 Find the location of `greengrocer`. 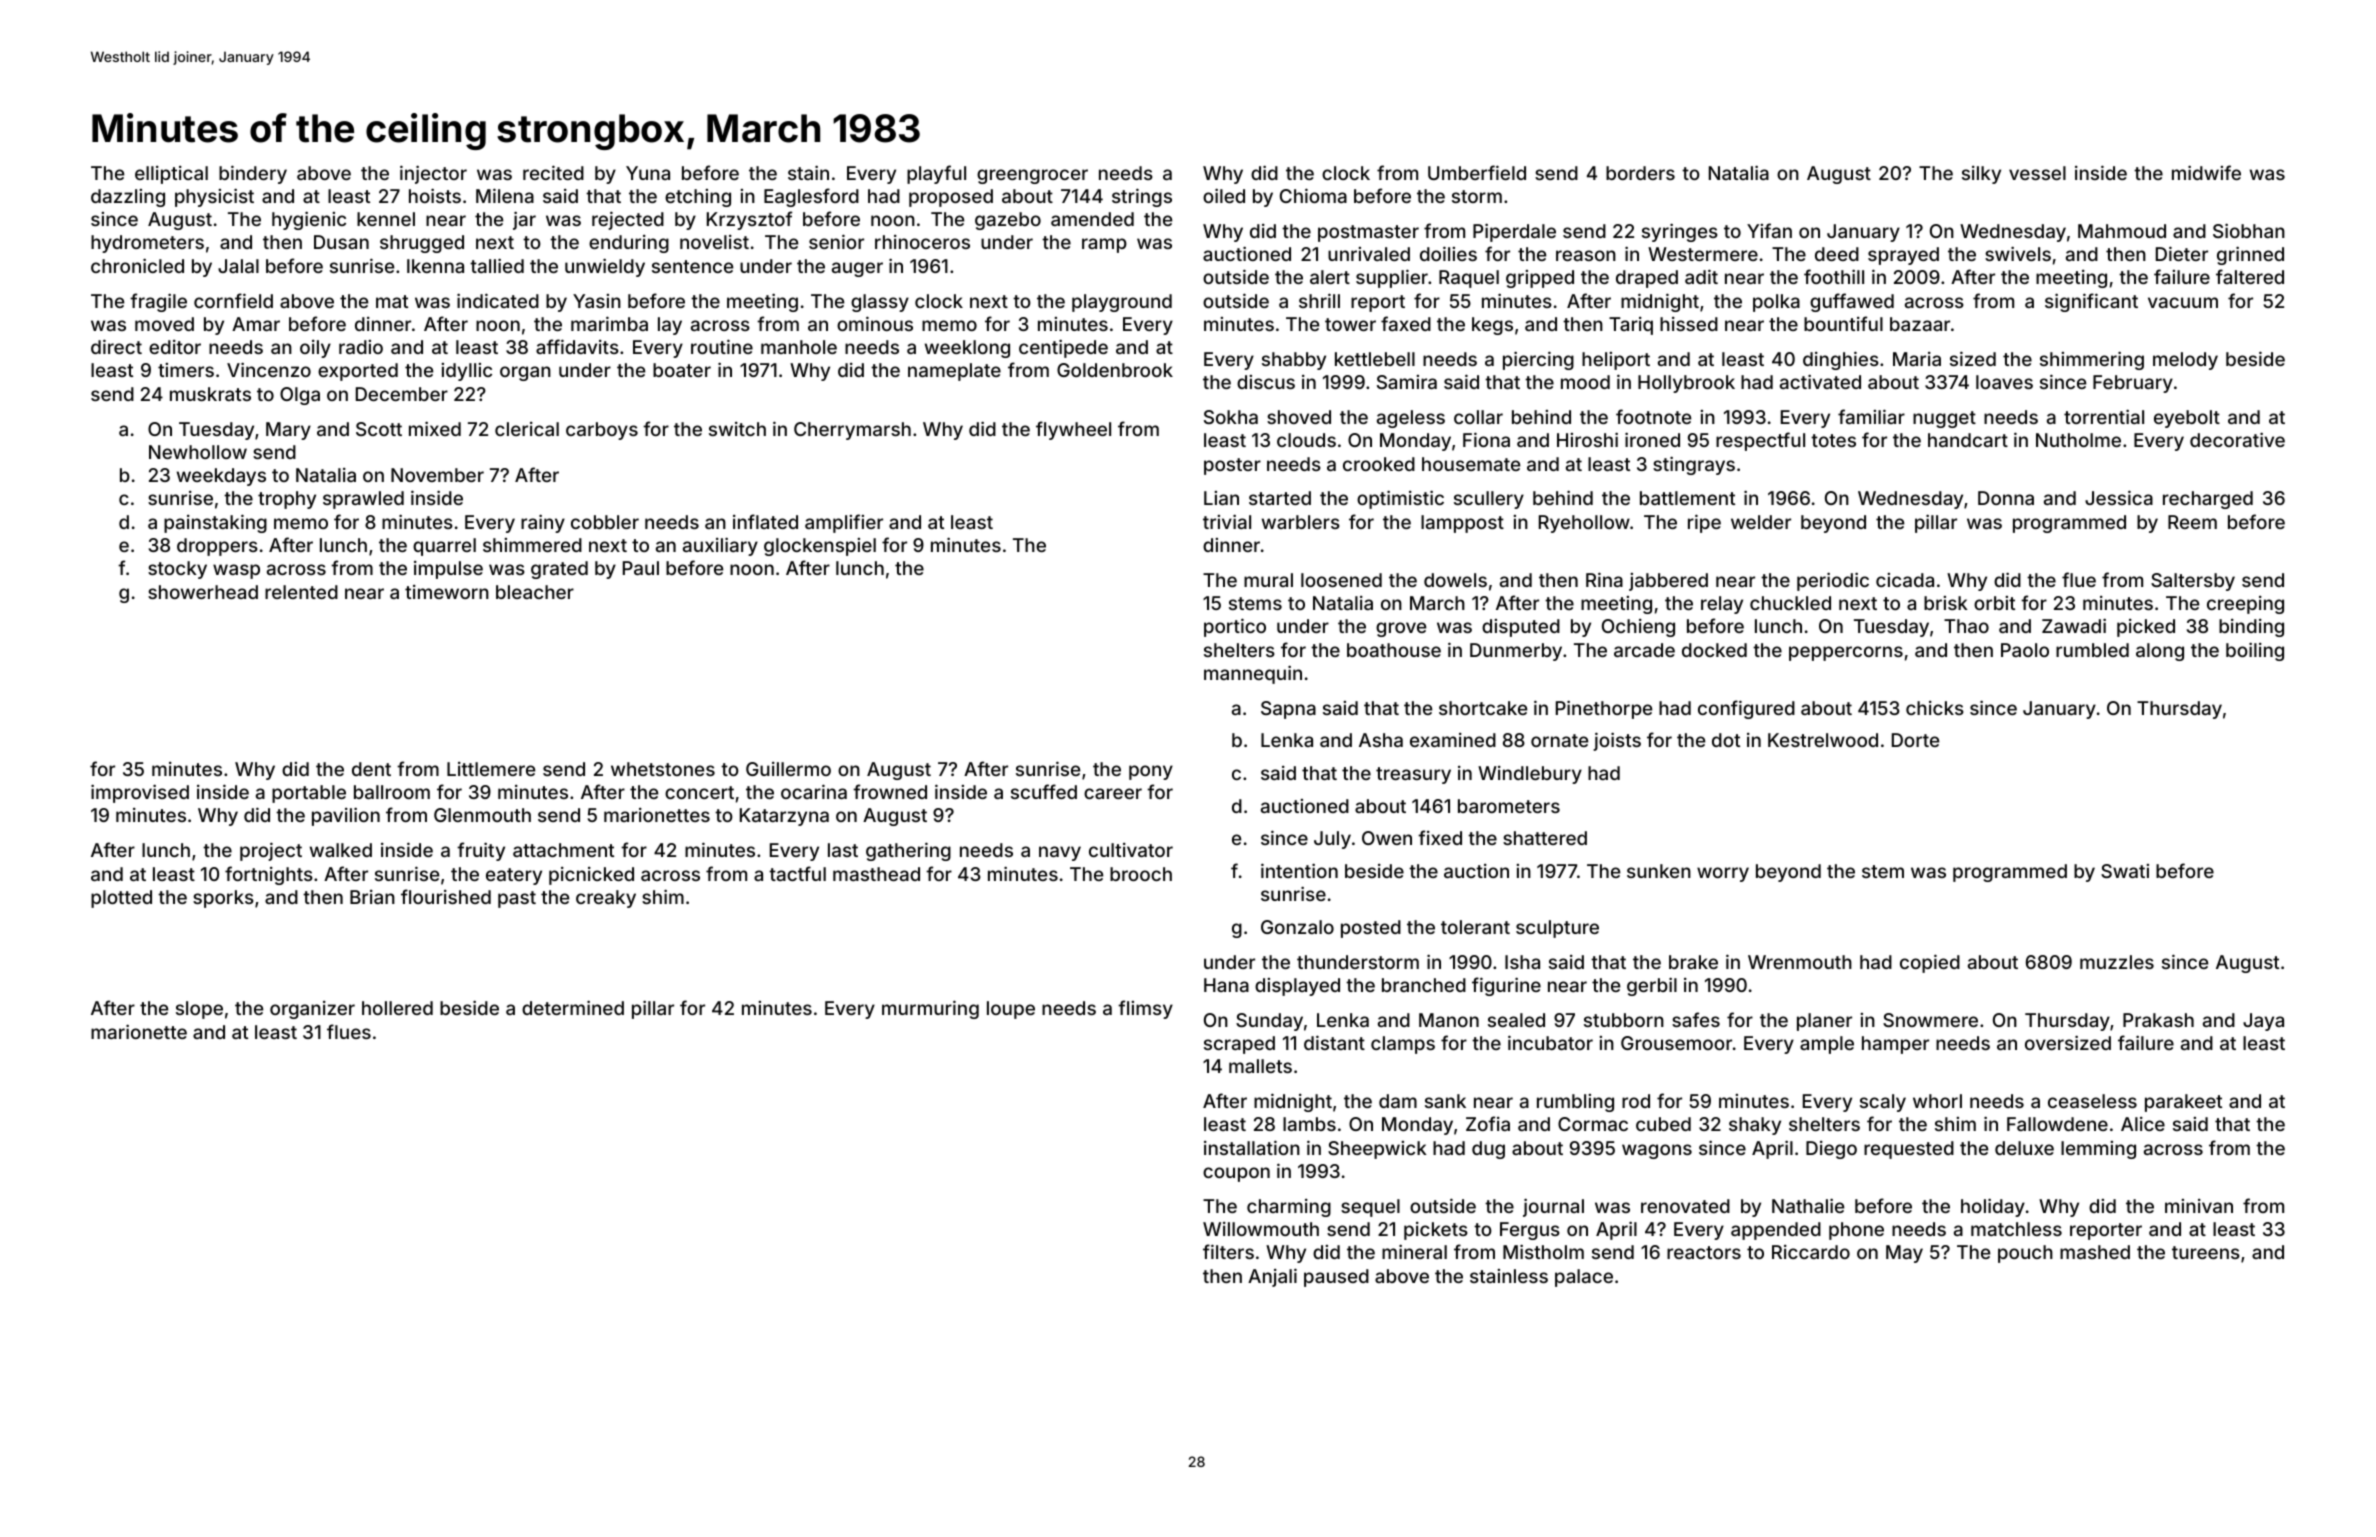

greengrocer is located at coordinates (1032, 176).
